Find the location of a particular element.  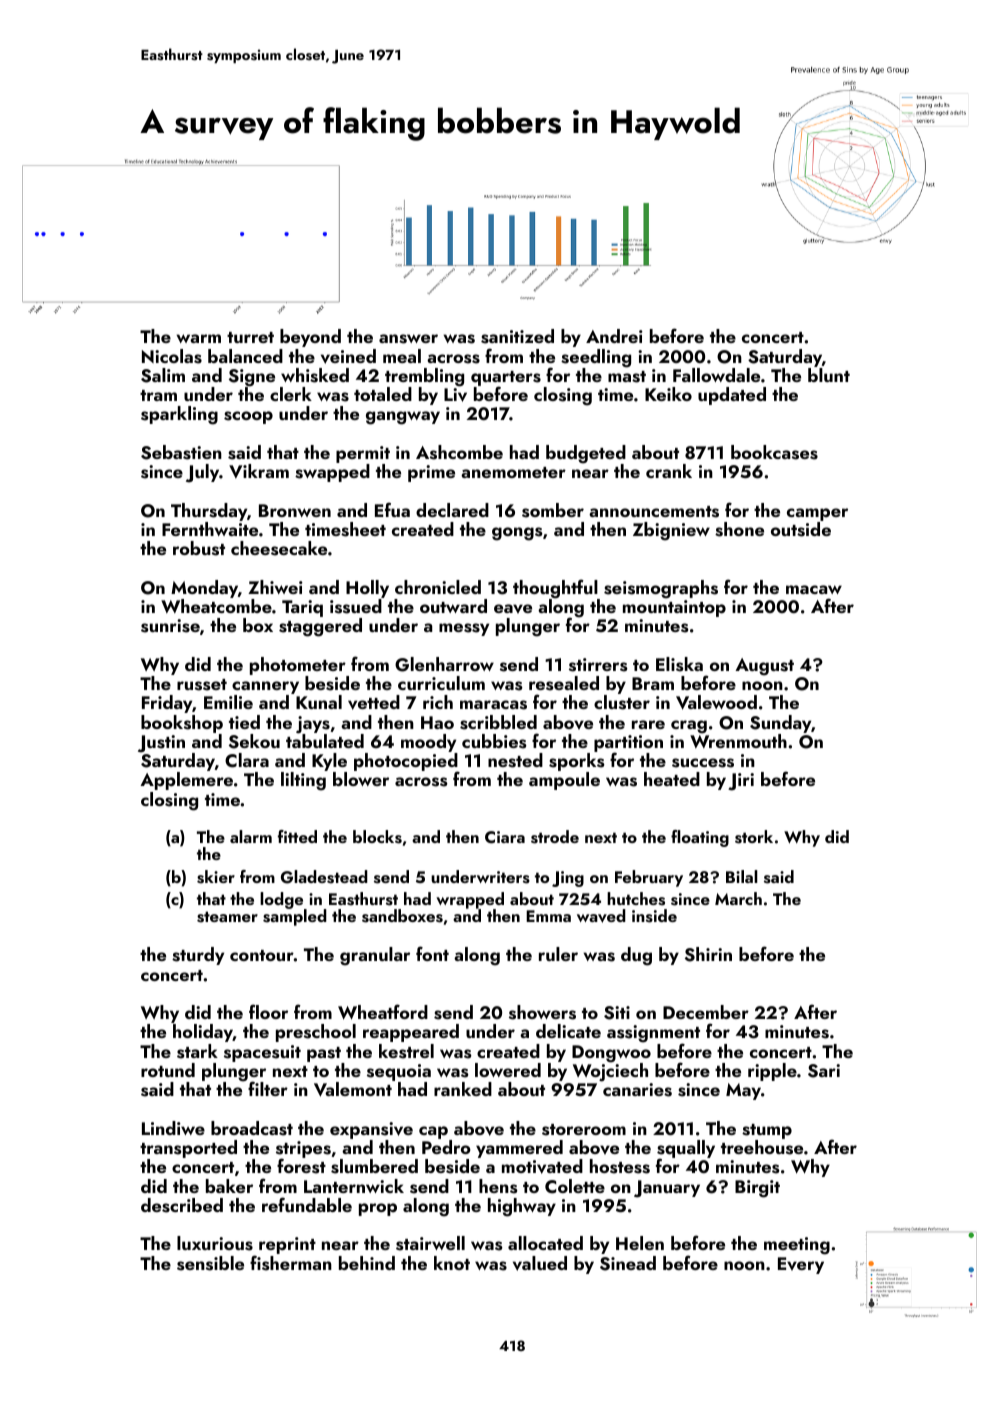

macaw is located at coordinates (814, 589).
